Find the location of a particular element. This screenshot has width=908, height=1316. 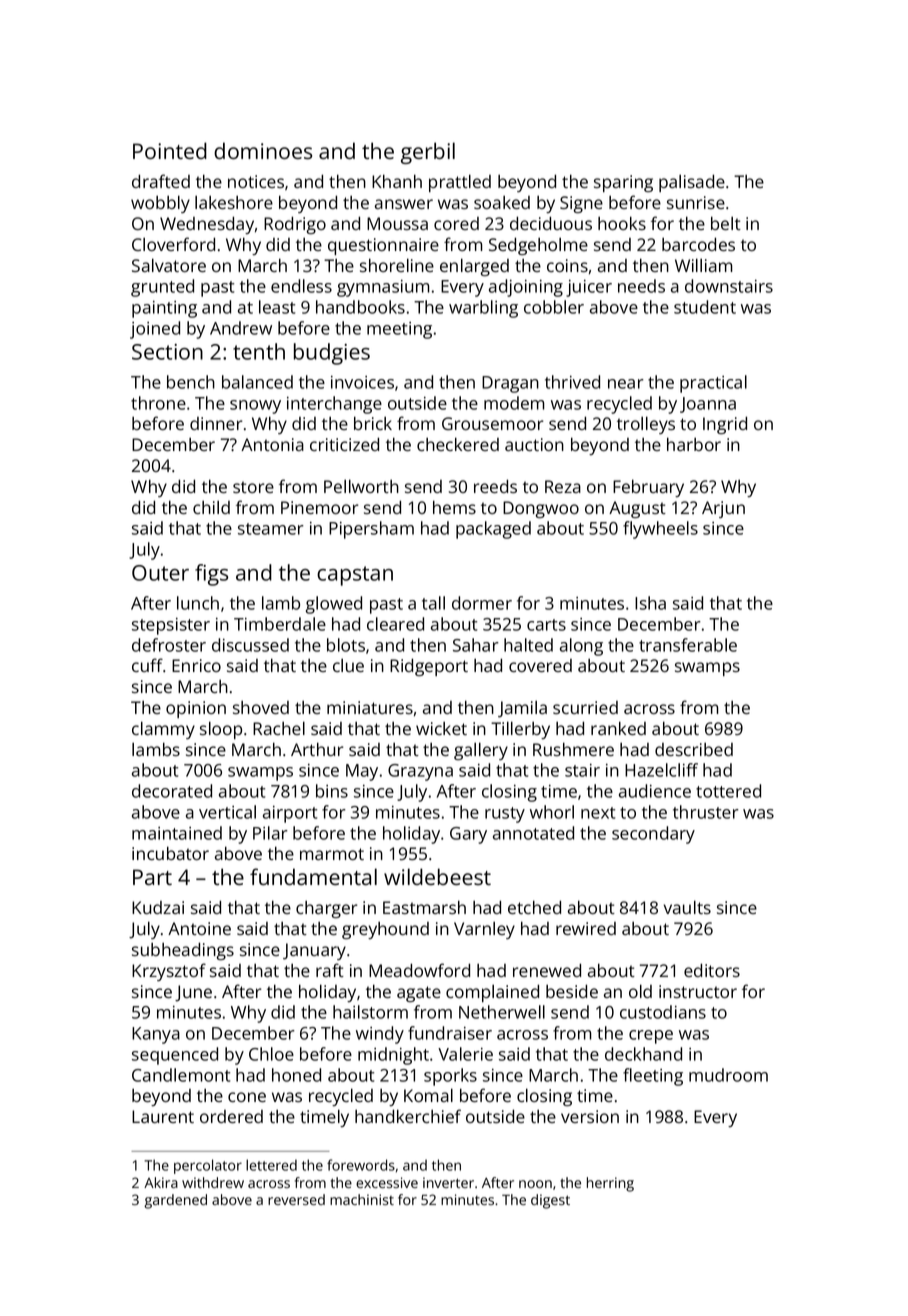

Pipersham is located at coordinates (371, 530).
